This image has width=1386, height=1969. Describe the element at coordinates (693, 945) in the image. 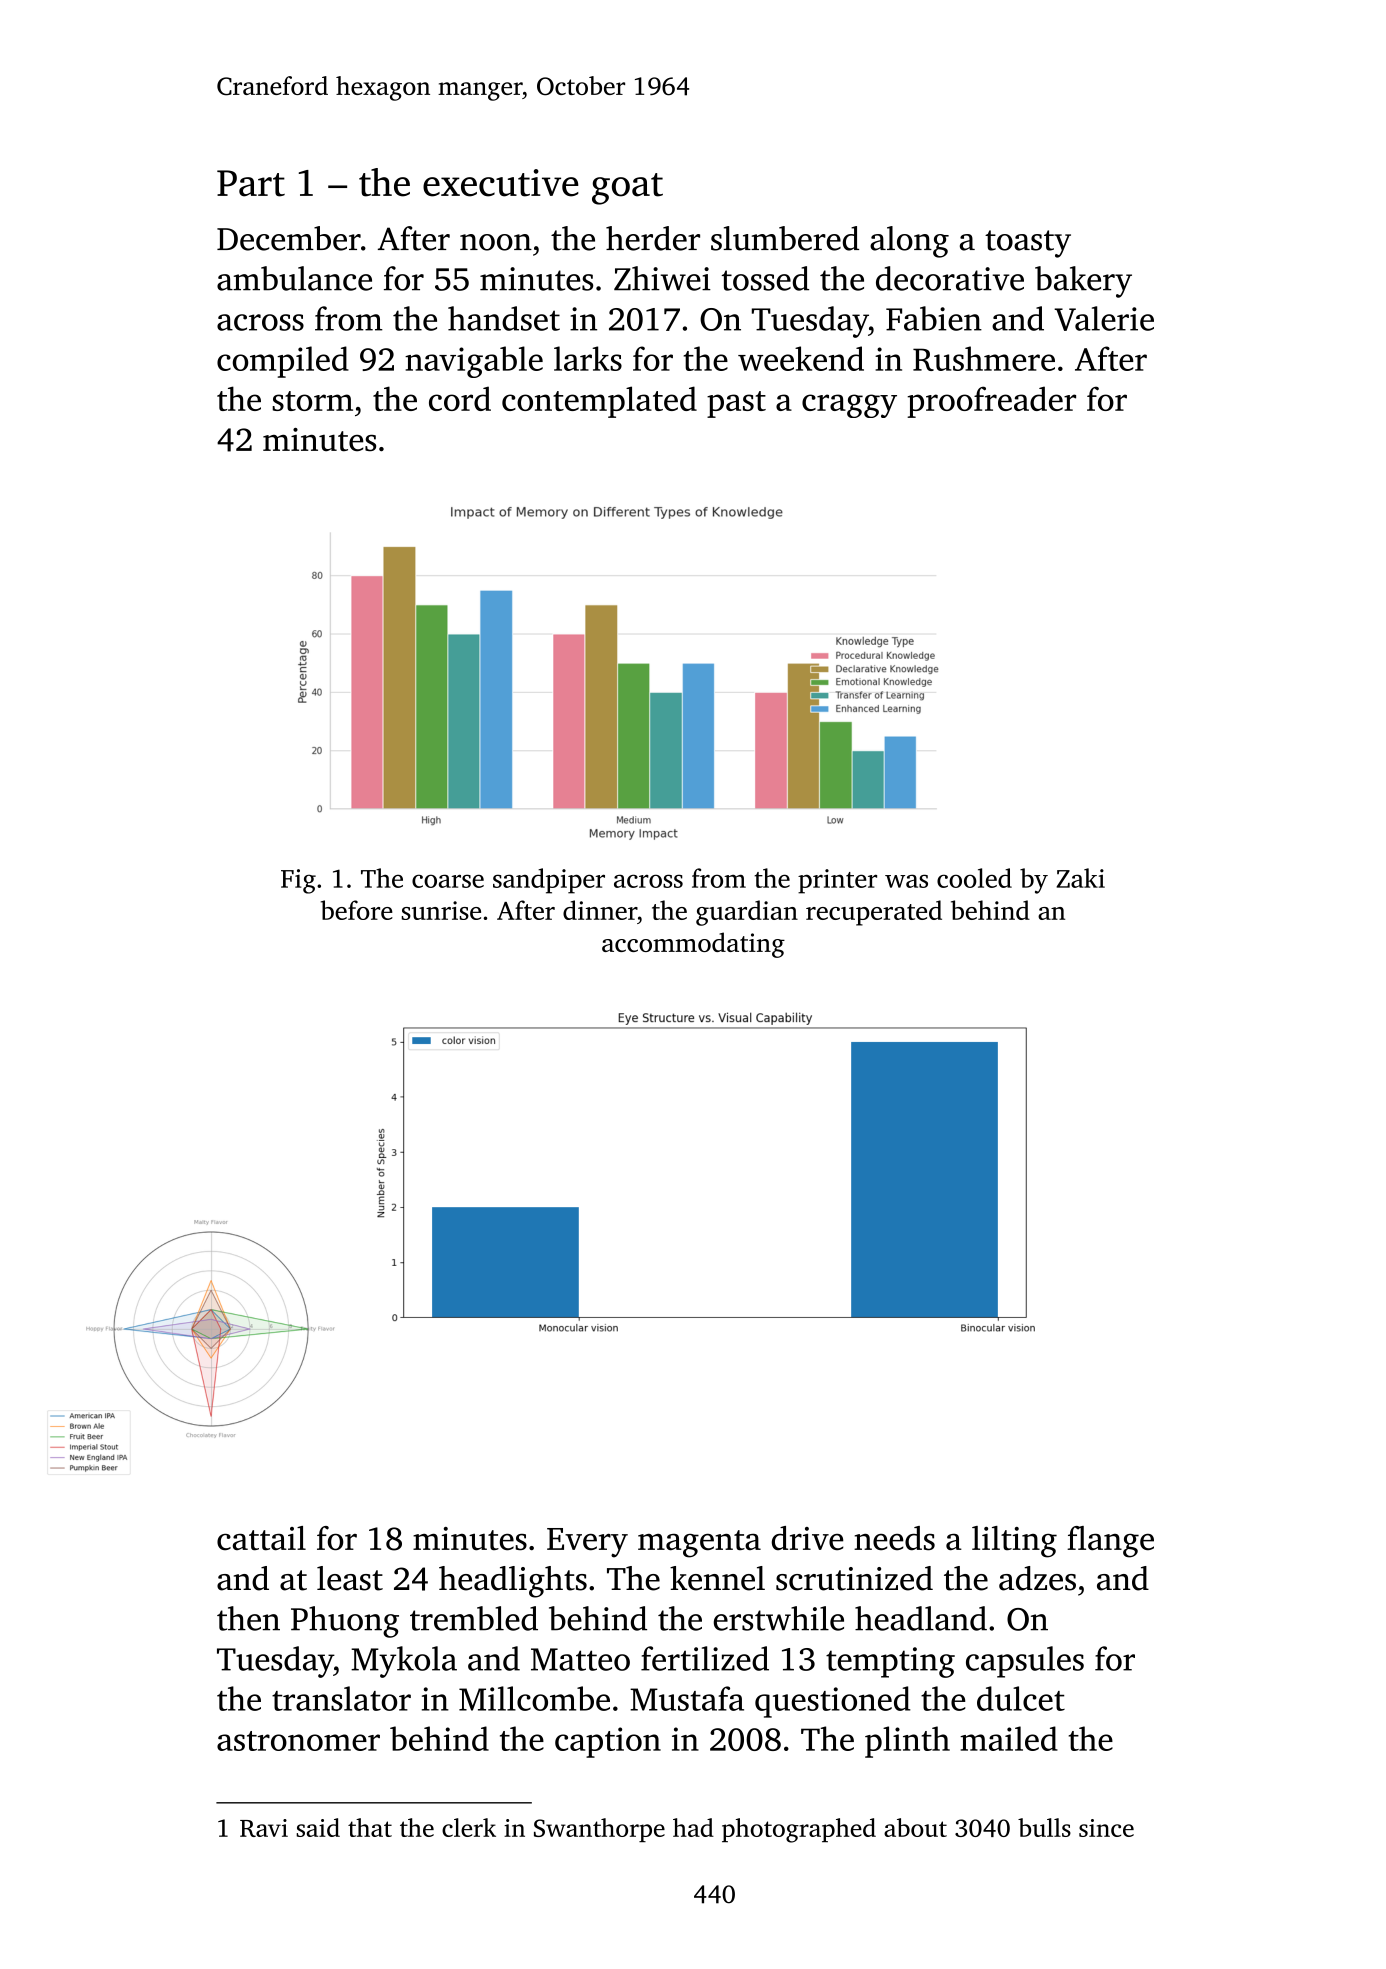

I see `accommodating` at that location.
